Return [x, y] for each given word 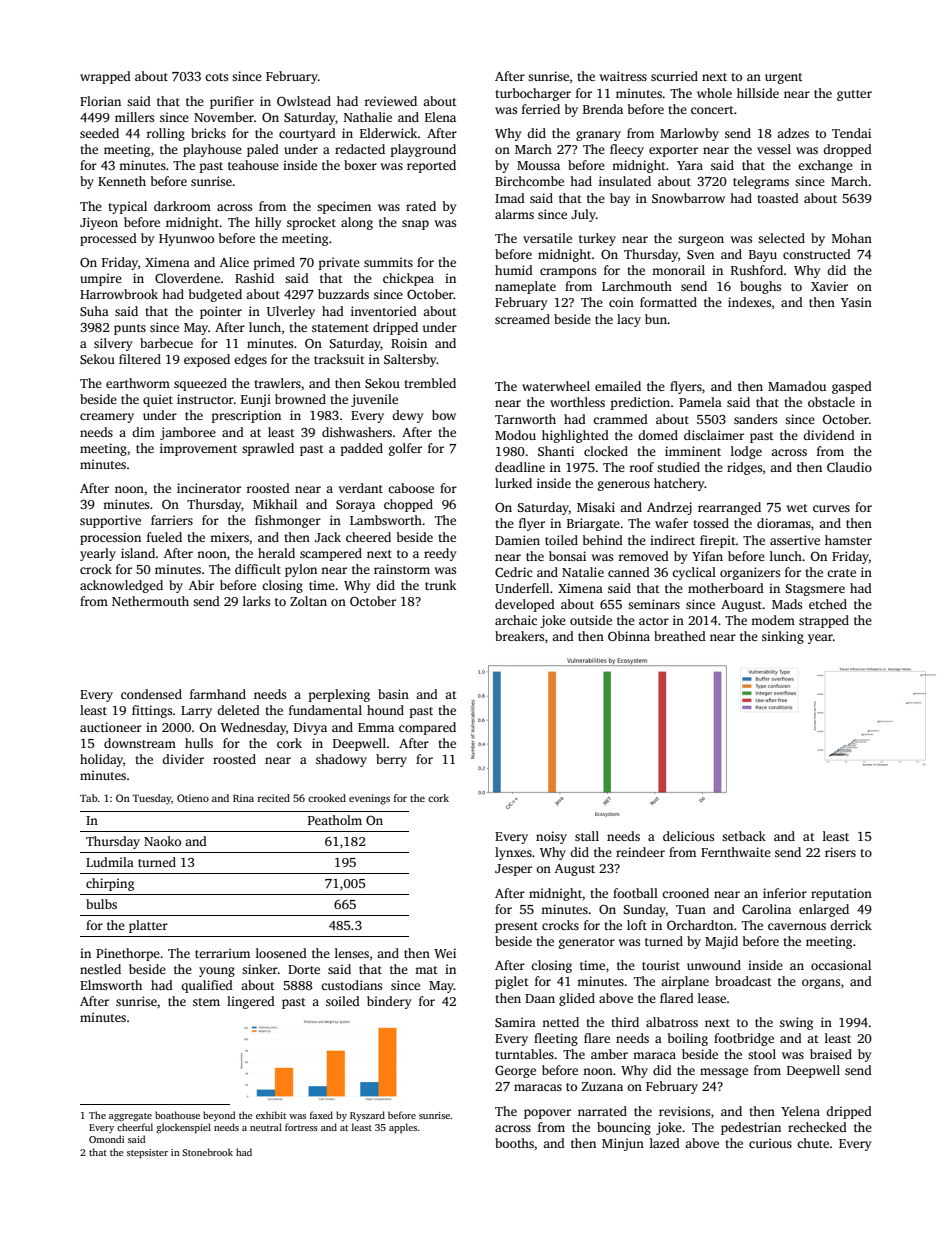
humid [514, 270]
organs [821, 984]
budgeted [215, 295]
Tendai [851, 133]
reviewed [390, 101]
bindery [389, 1002]
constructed [817, 254]
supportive [110, 521]
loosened [281, 953]
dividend [829, 435]
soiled [343, 1001]
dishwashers [357, 432]
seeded [99, 133]
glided [577, 999]
